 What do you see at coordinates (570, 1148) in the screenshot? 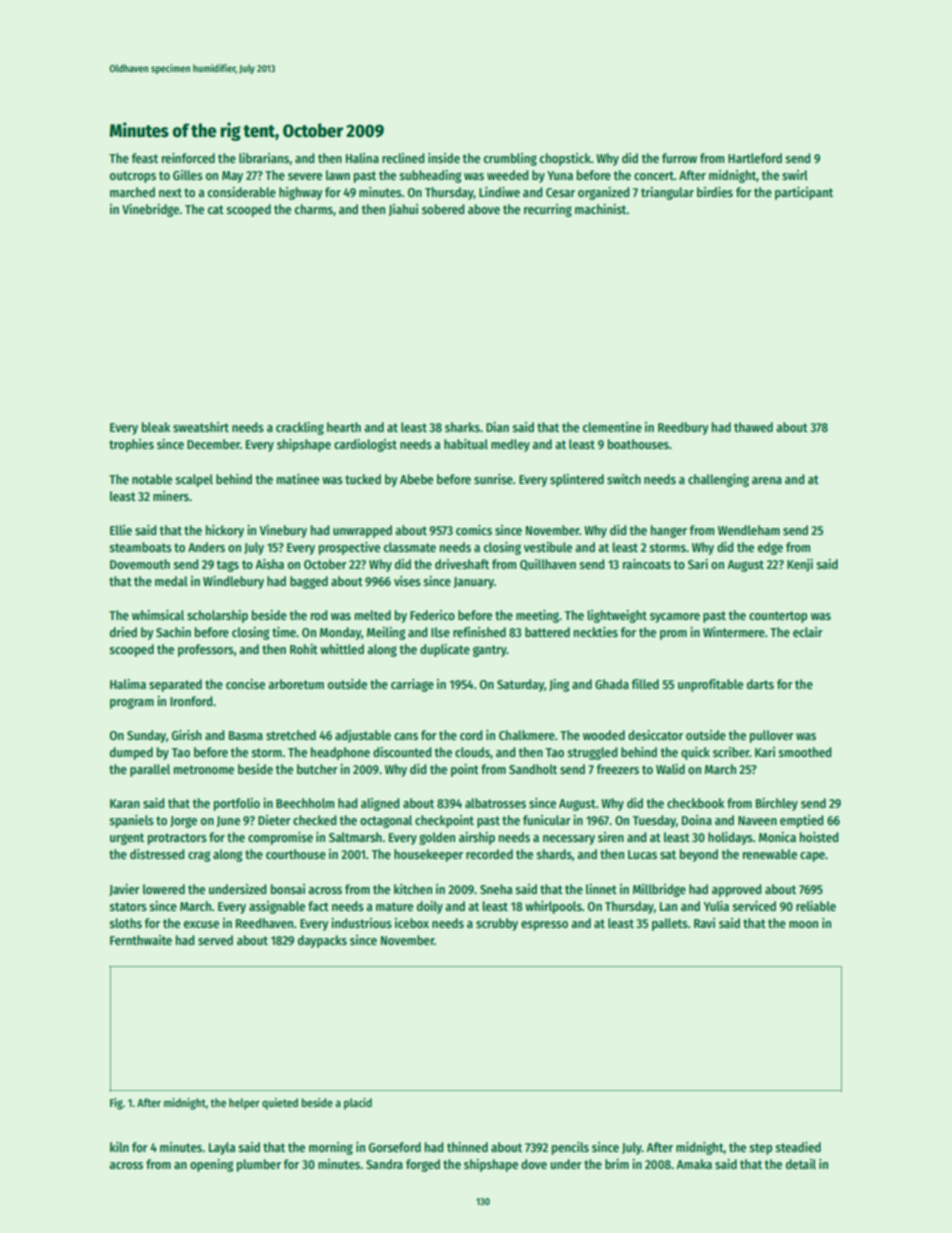
I see `pencils` at bounding box center [570, 1148].
